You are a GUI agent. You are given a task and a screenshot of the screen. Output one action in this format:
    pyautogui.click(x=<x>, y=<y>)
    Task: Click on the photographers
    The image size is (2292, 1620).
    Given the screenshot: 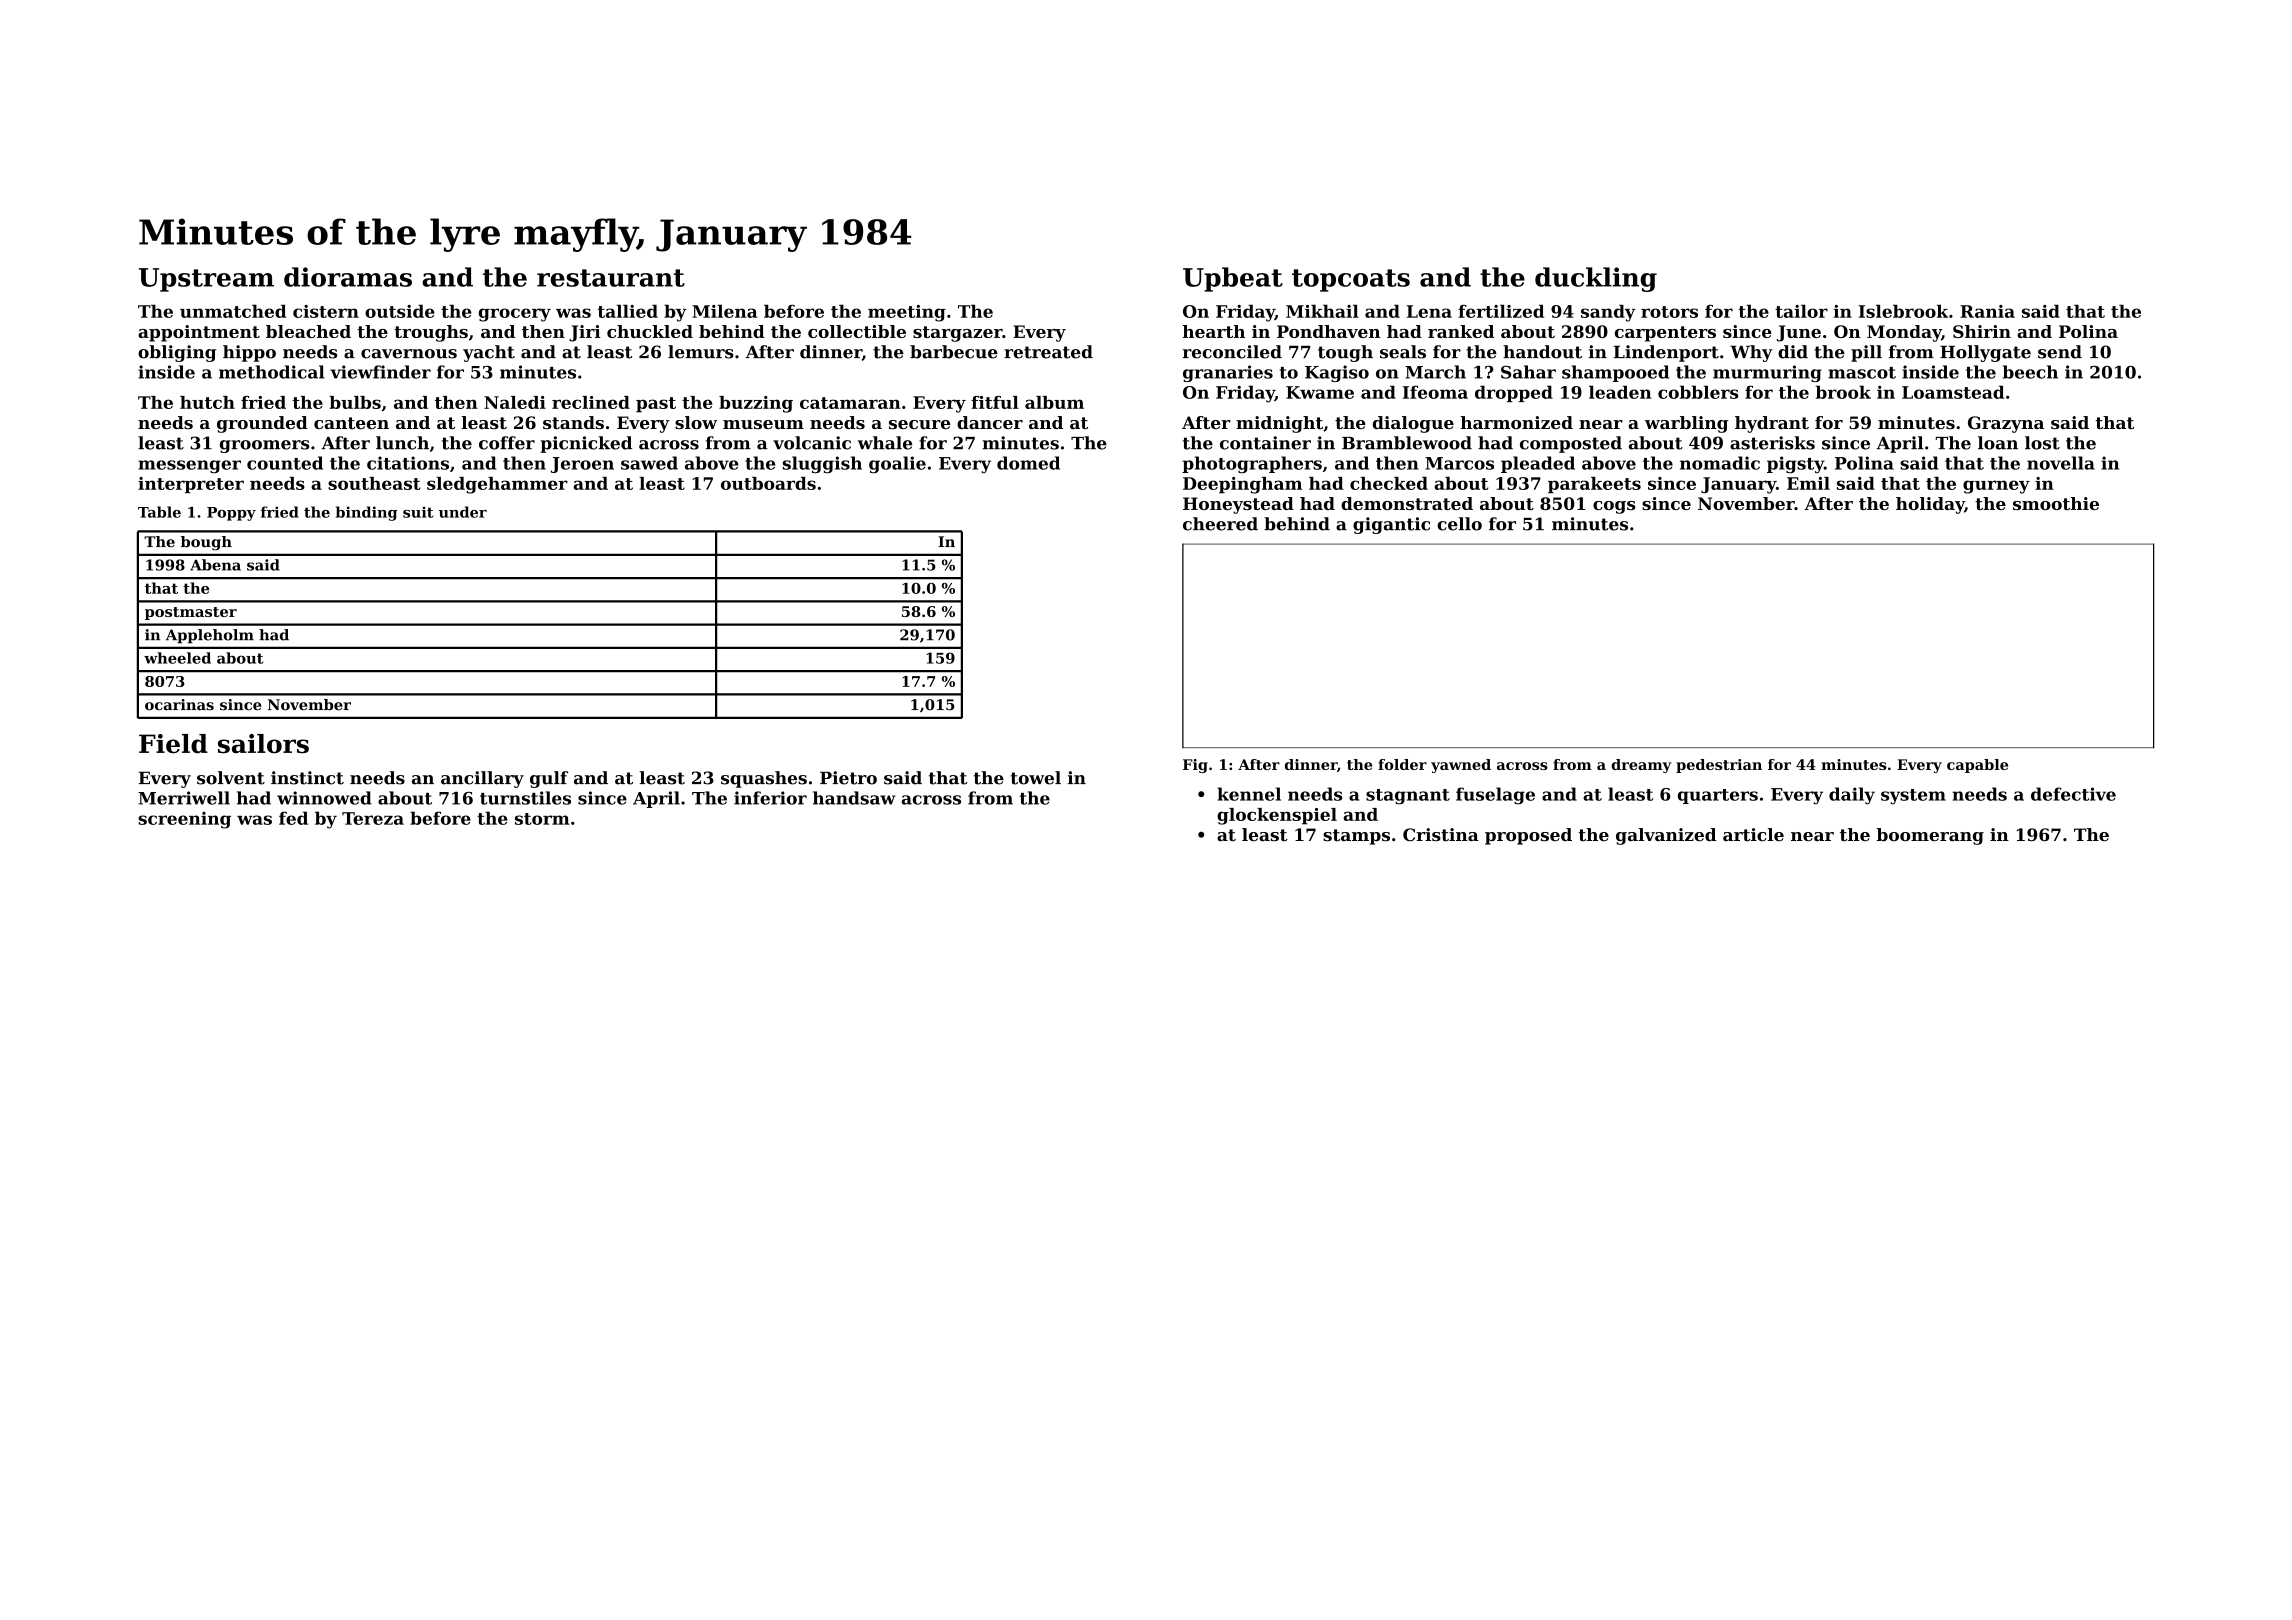 What is the action you would take?
    pyautogui.click(x=1252, y=464)
